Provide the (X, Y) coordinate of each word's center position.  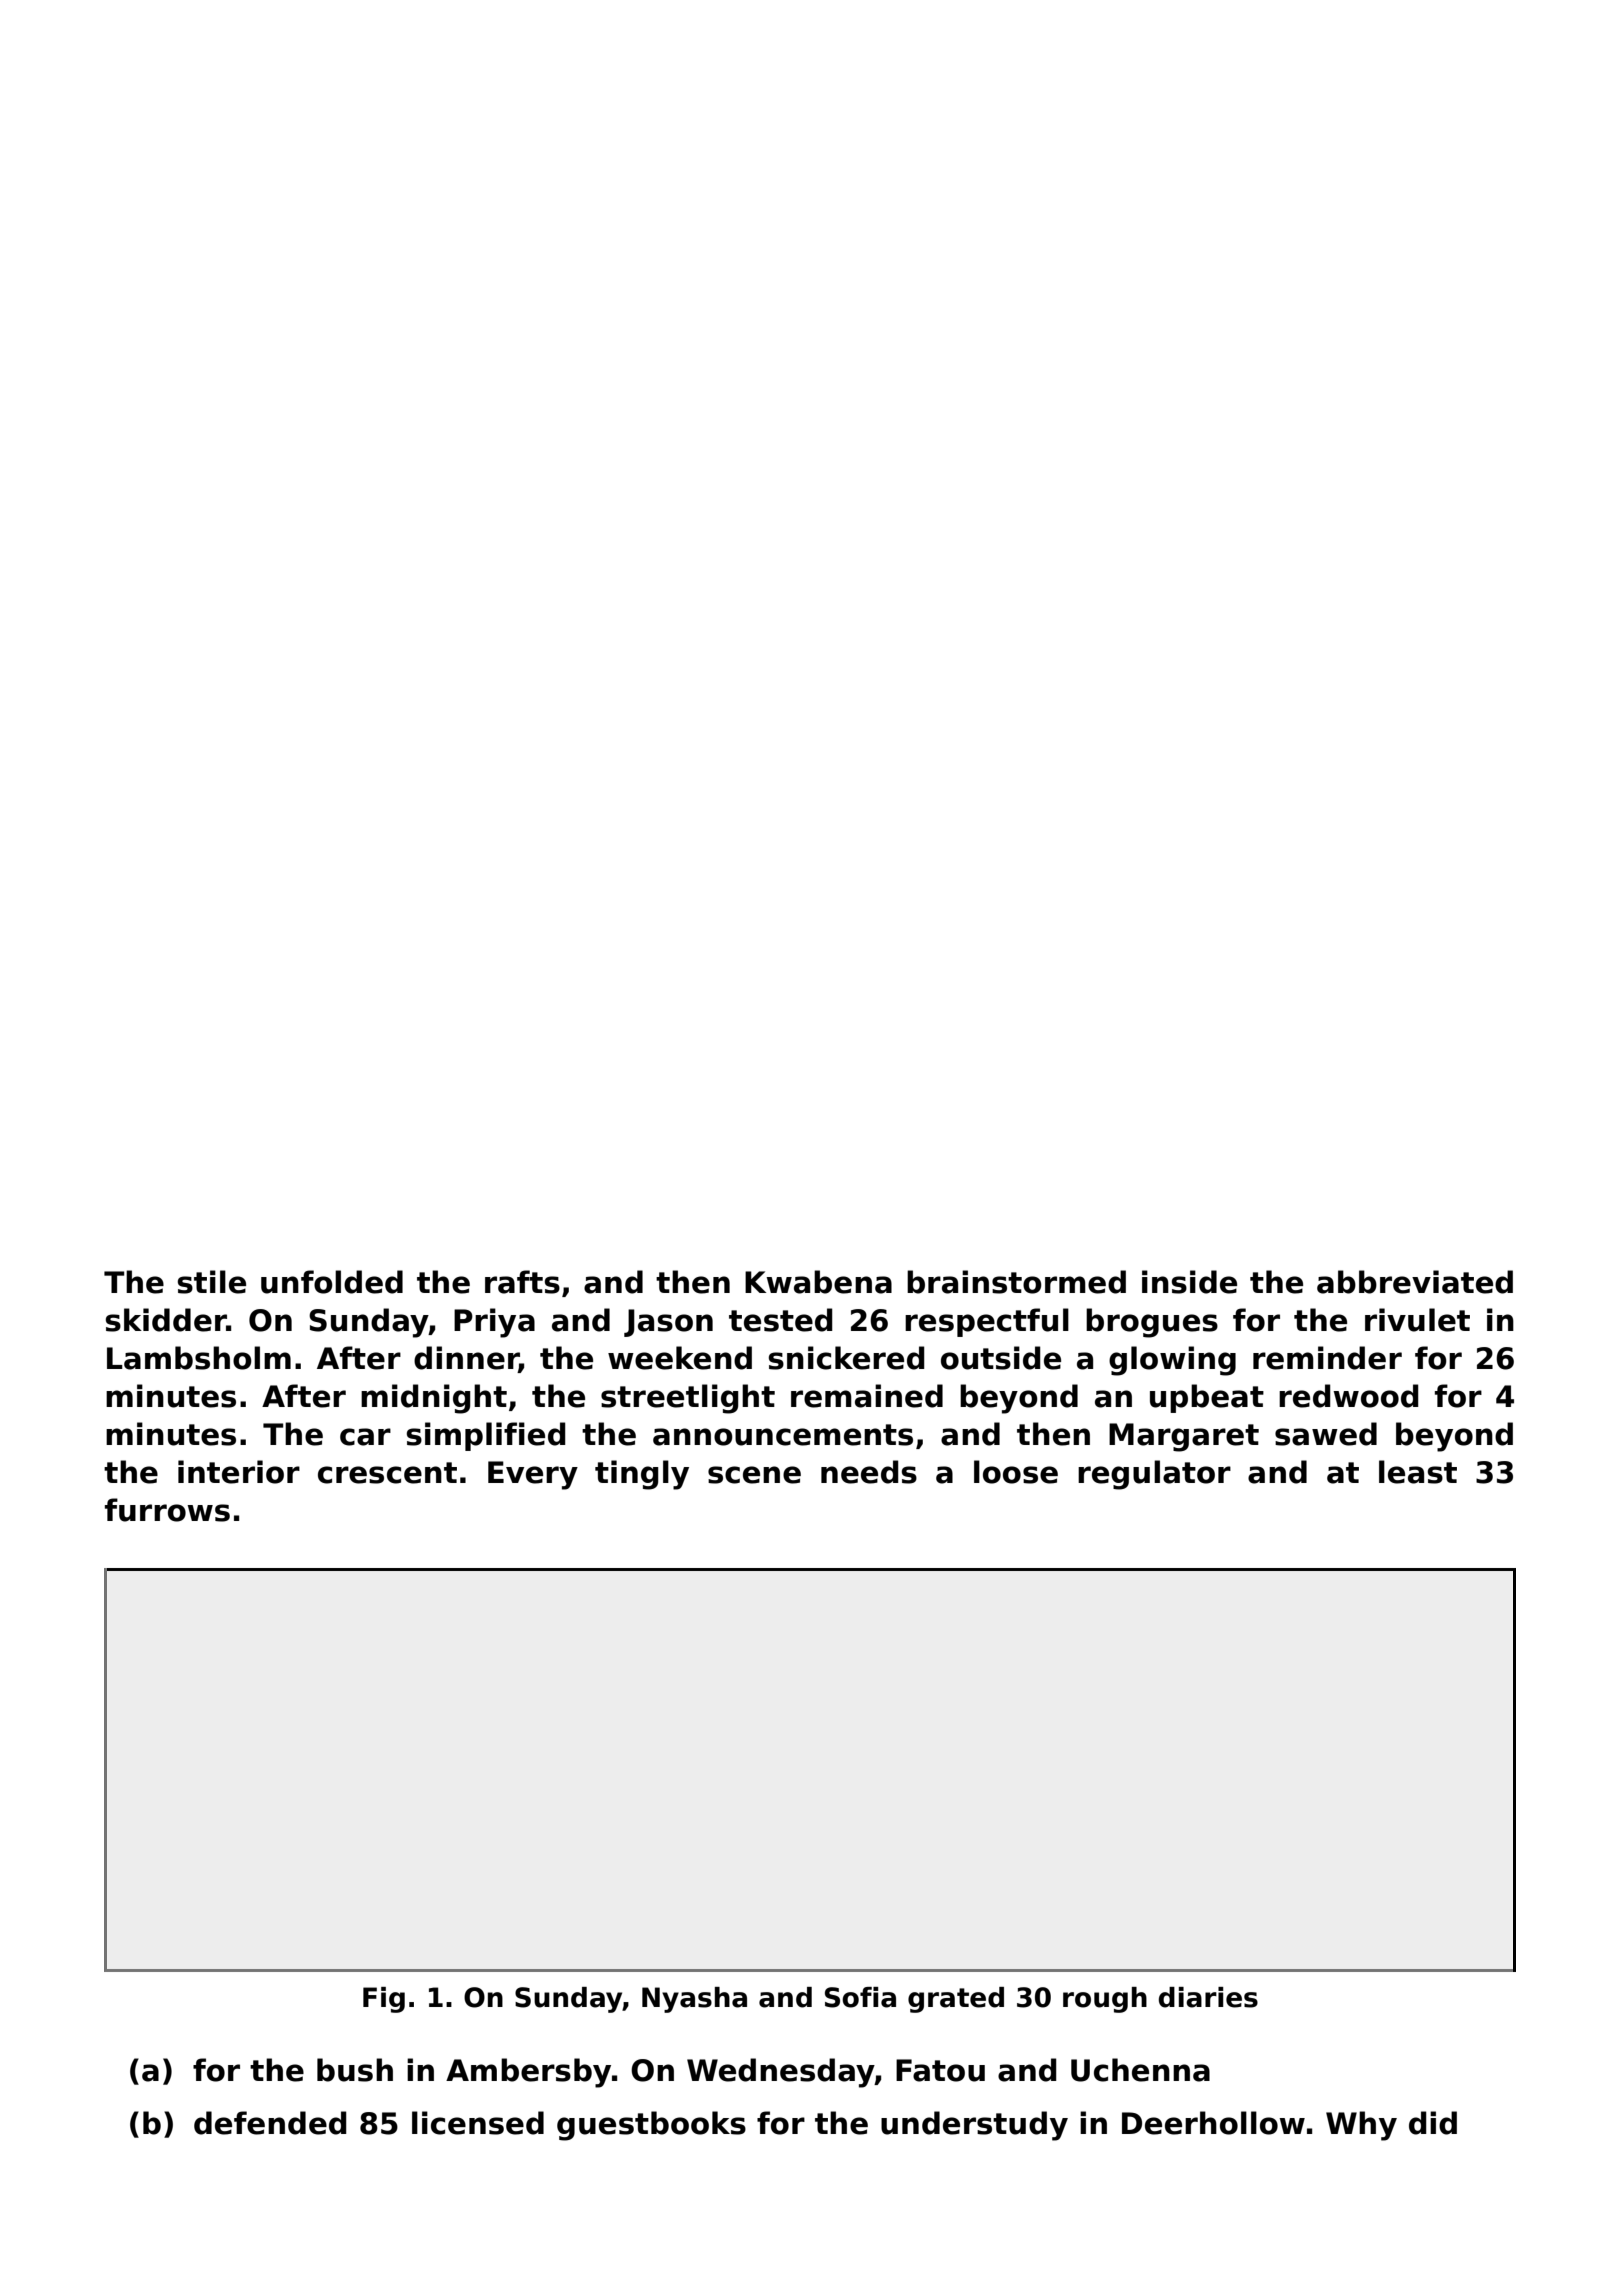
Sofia (860, 1997)
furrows (167, 1510)
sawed (1326, 1434)
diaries (1208, 1997)
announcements (783, 1435)
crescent (387, 1473)
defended (270, 2123)
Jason (668, 1323)
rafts (522, 1282)
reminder (1327, 1358)
